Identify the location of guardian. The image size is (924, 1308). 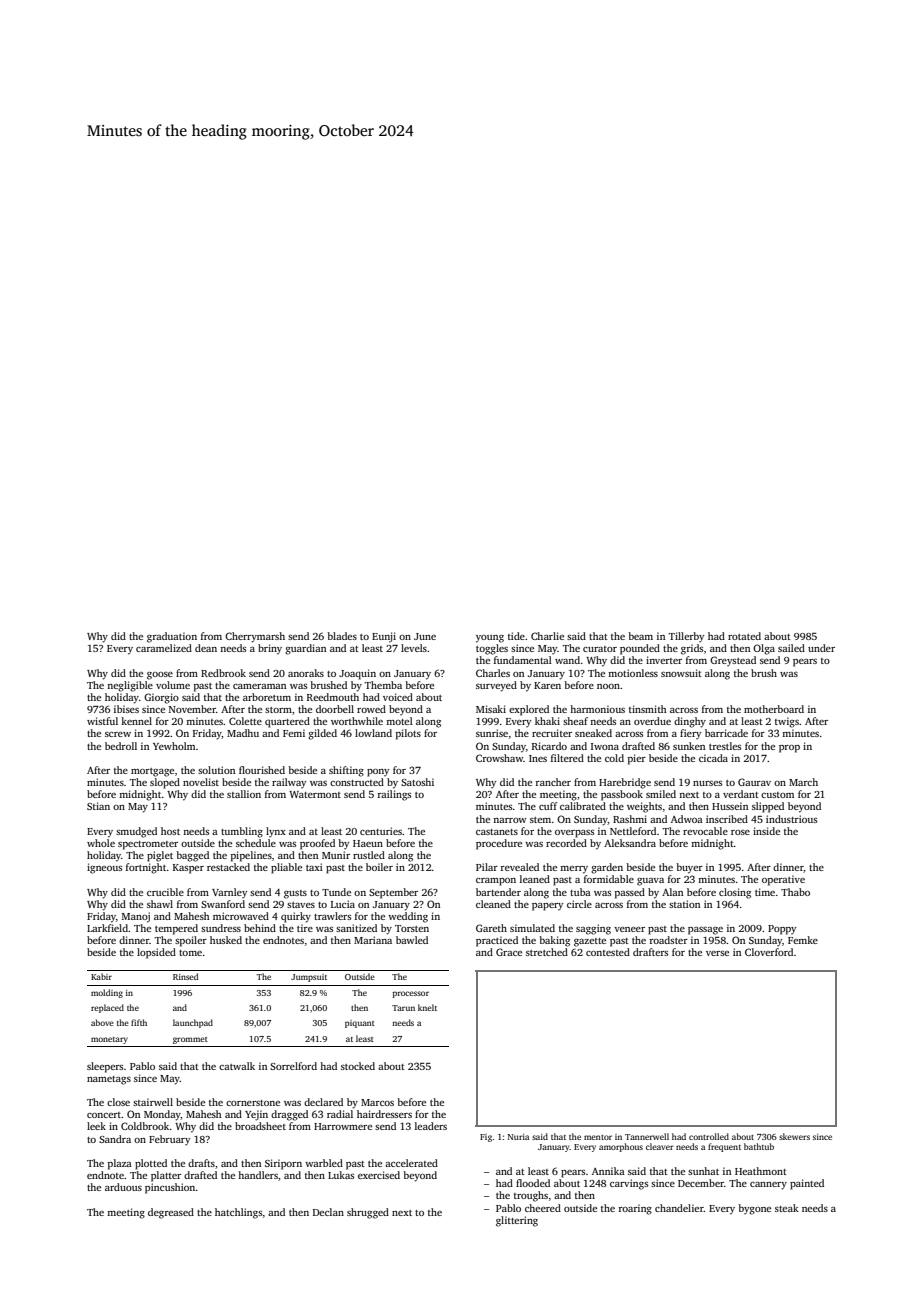
(305, 649).
